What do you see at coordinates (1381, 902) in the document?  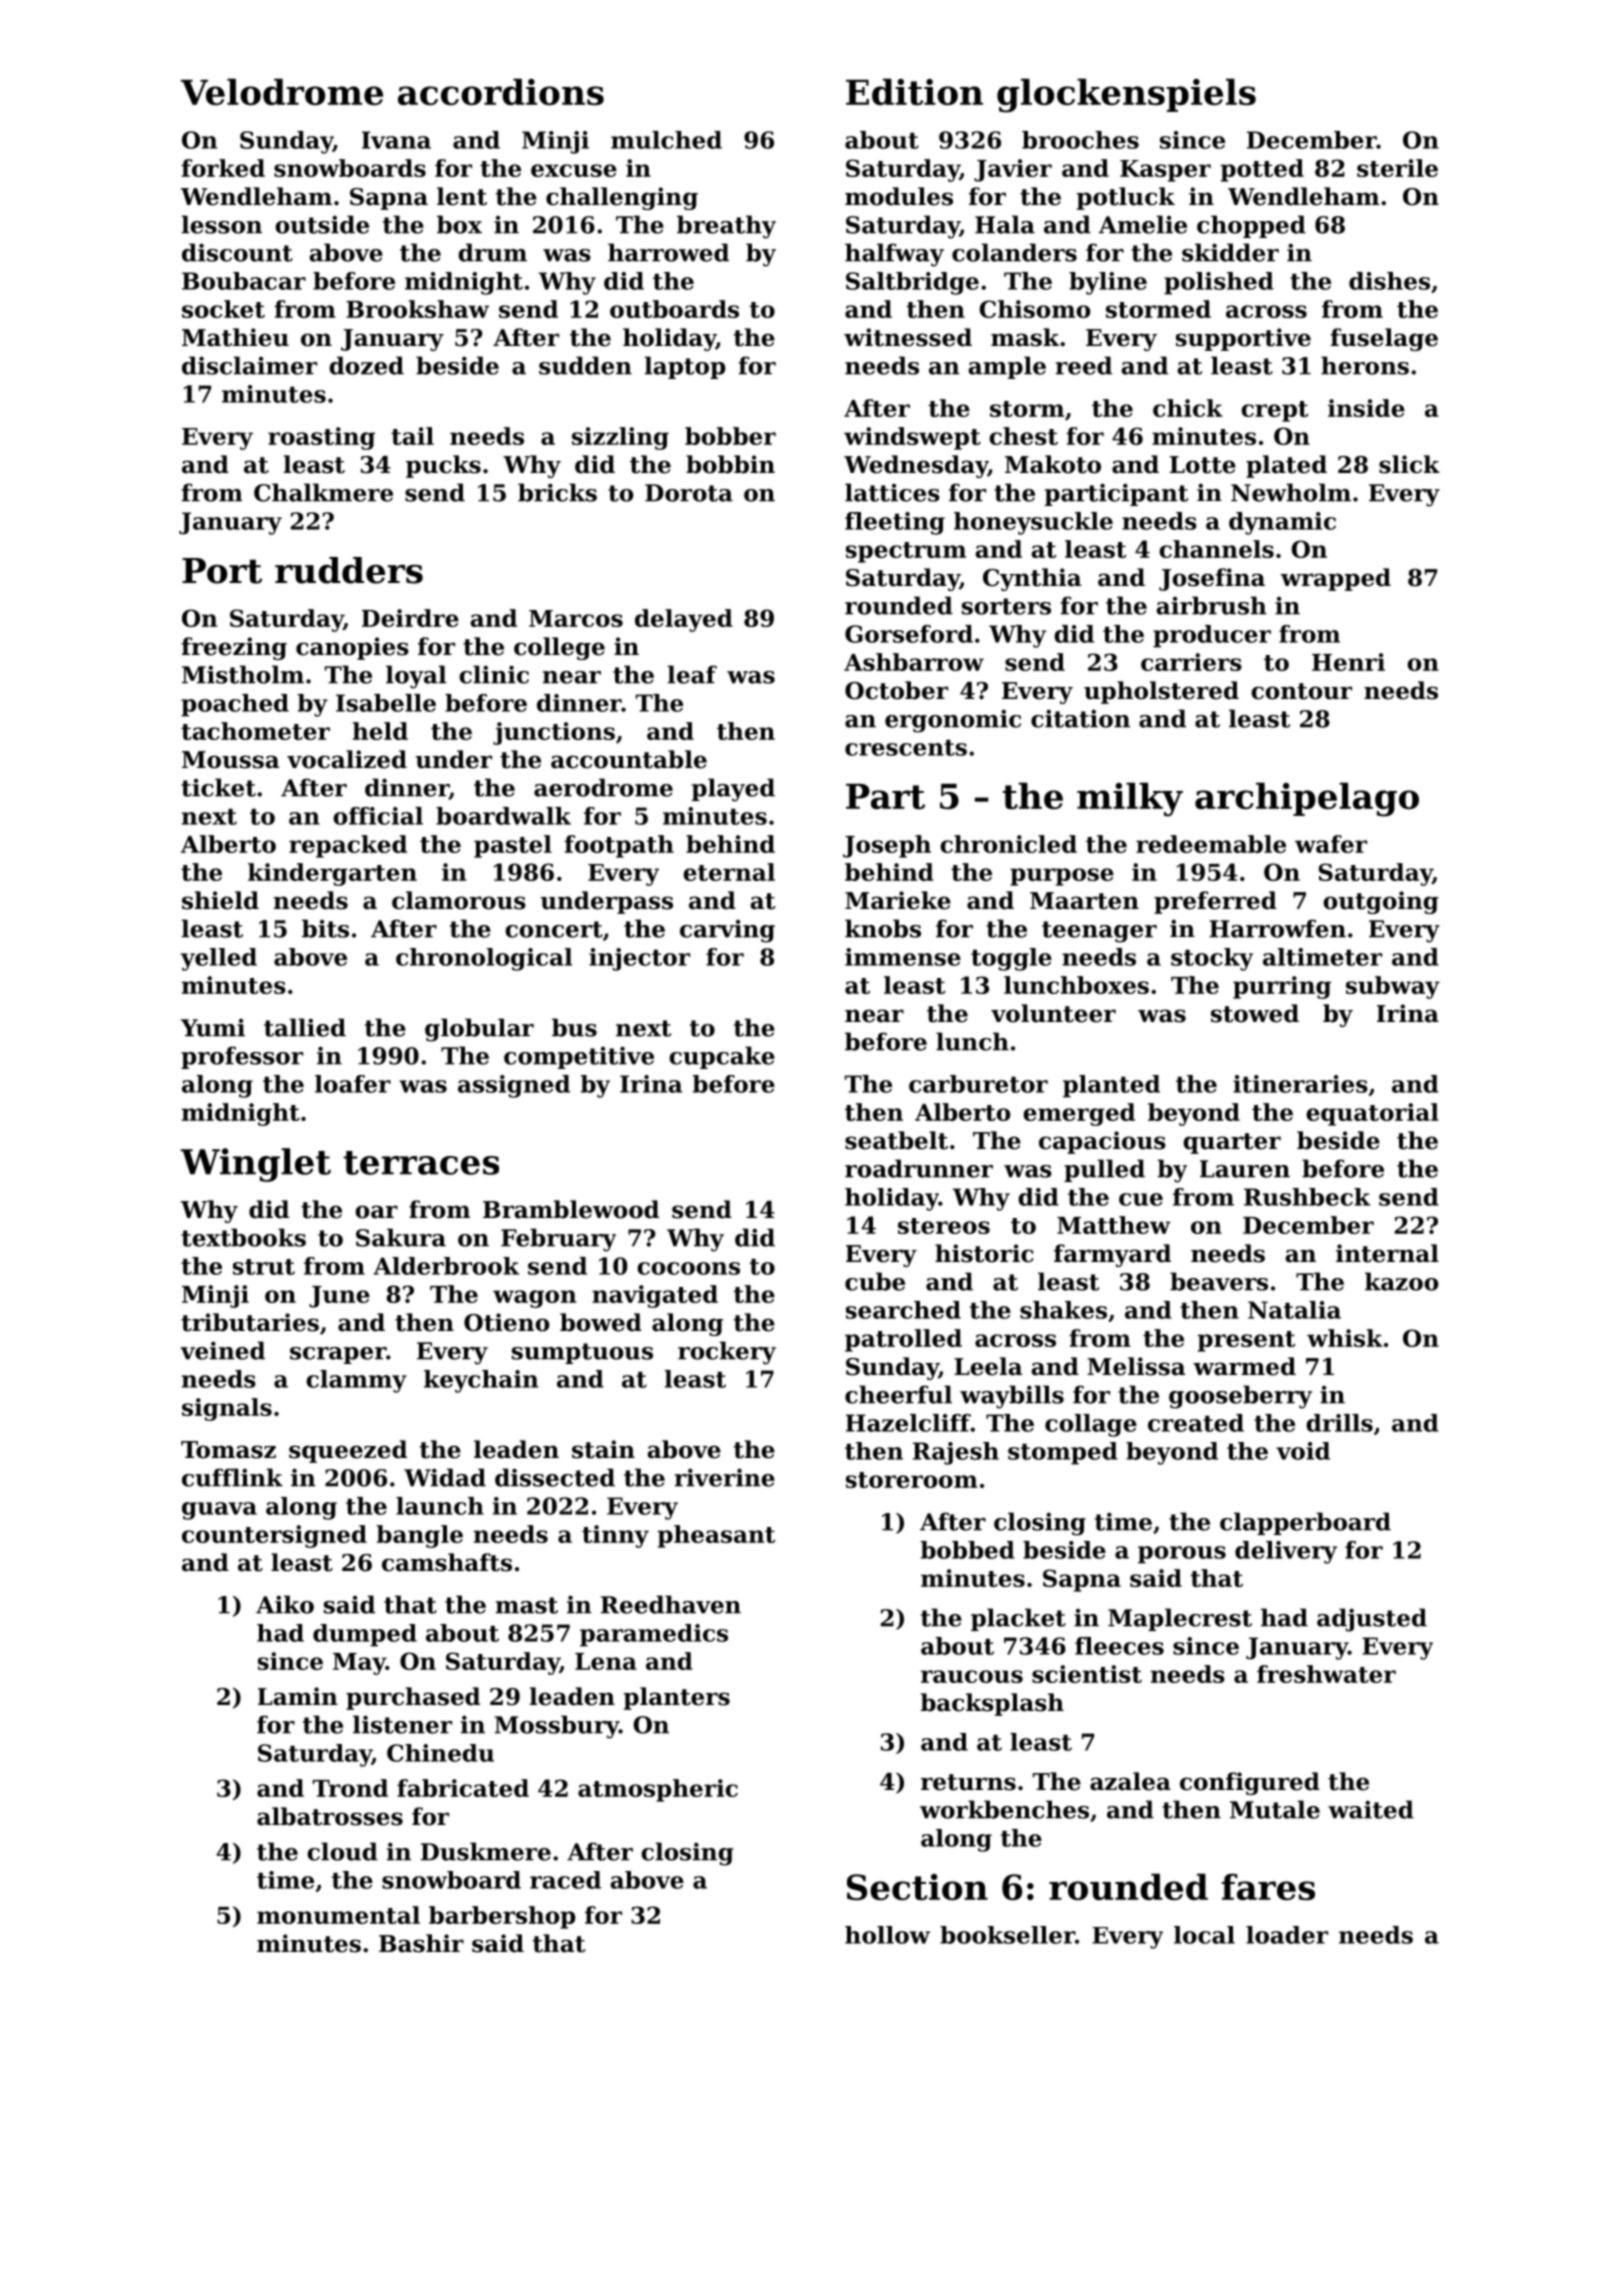 I see `outgoing` at bounding box center [1381, 902].
